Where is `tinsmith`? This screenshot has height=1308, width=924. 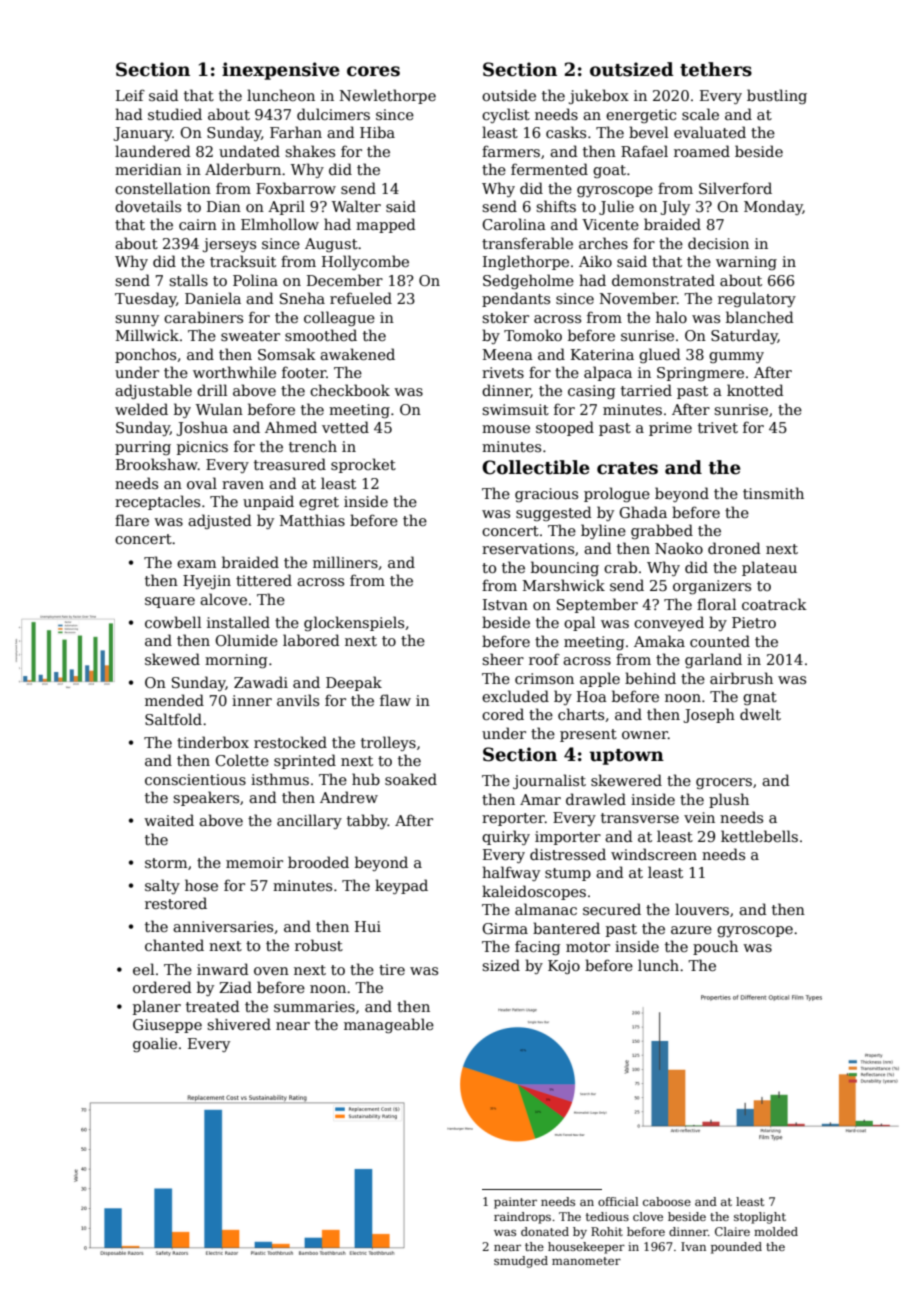 tinsmith is located at coordinates (773, 493).
